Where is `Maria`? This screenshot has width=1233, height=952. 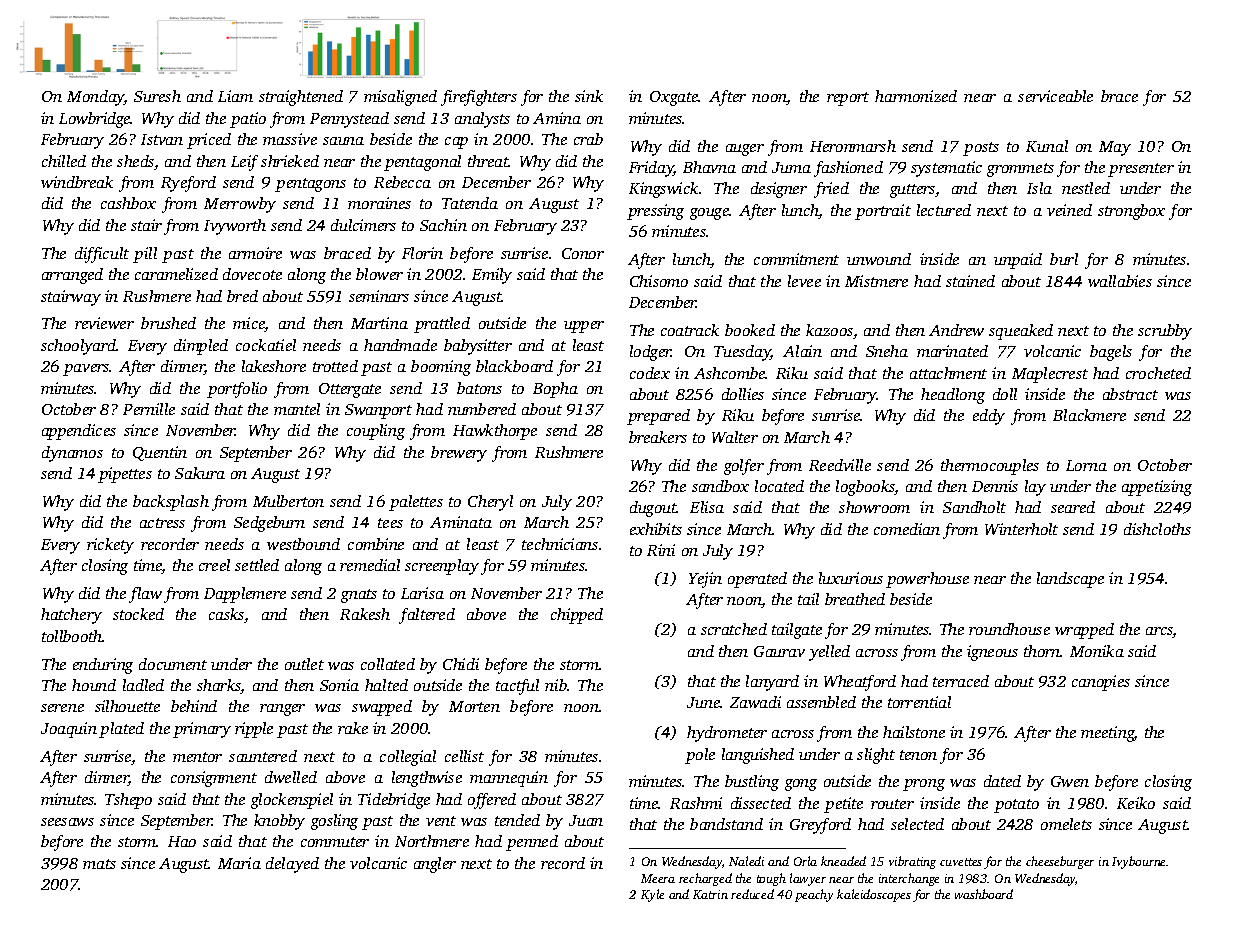 Maria is located at coordinates (239, 863).
